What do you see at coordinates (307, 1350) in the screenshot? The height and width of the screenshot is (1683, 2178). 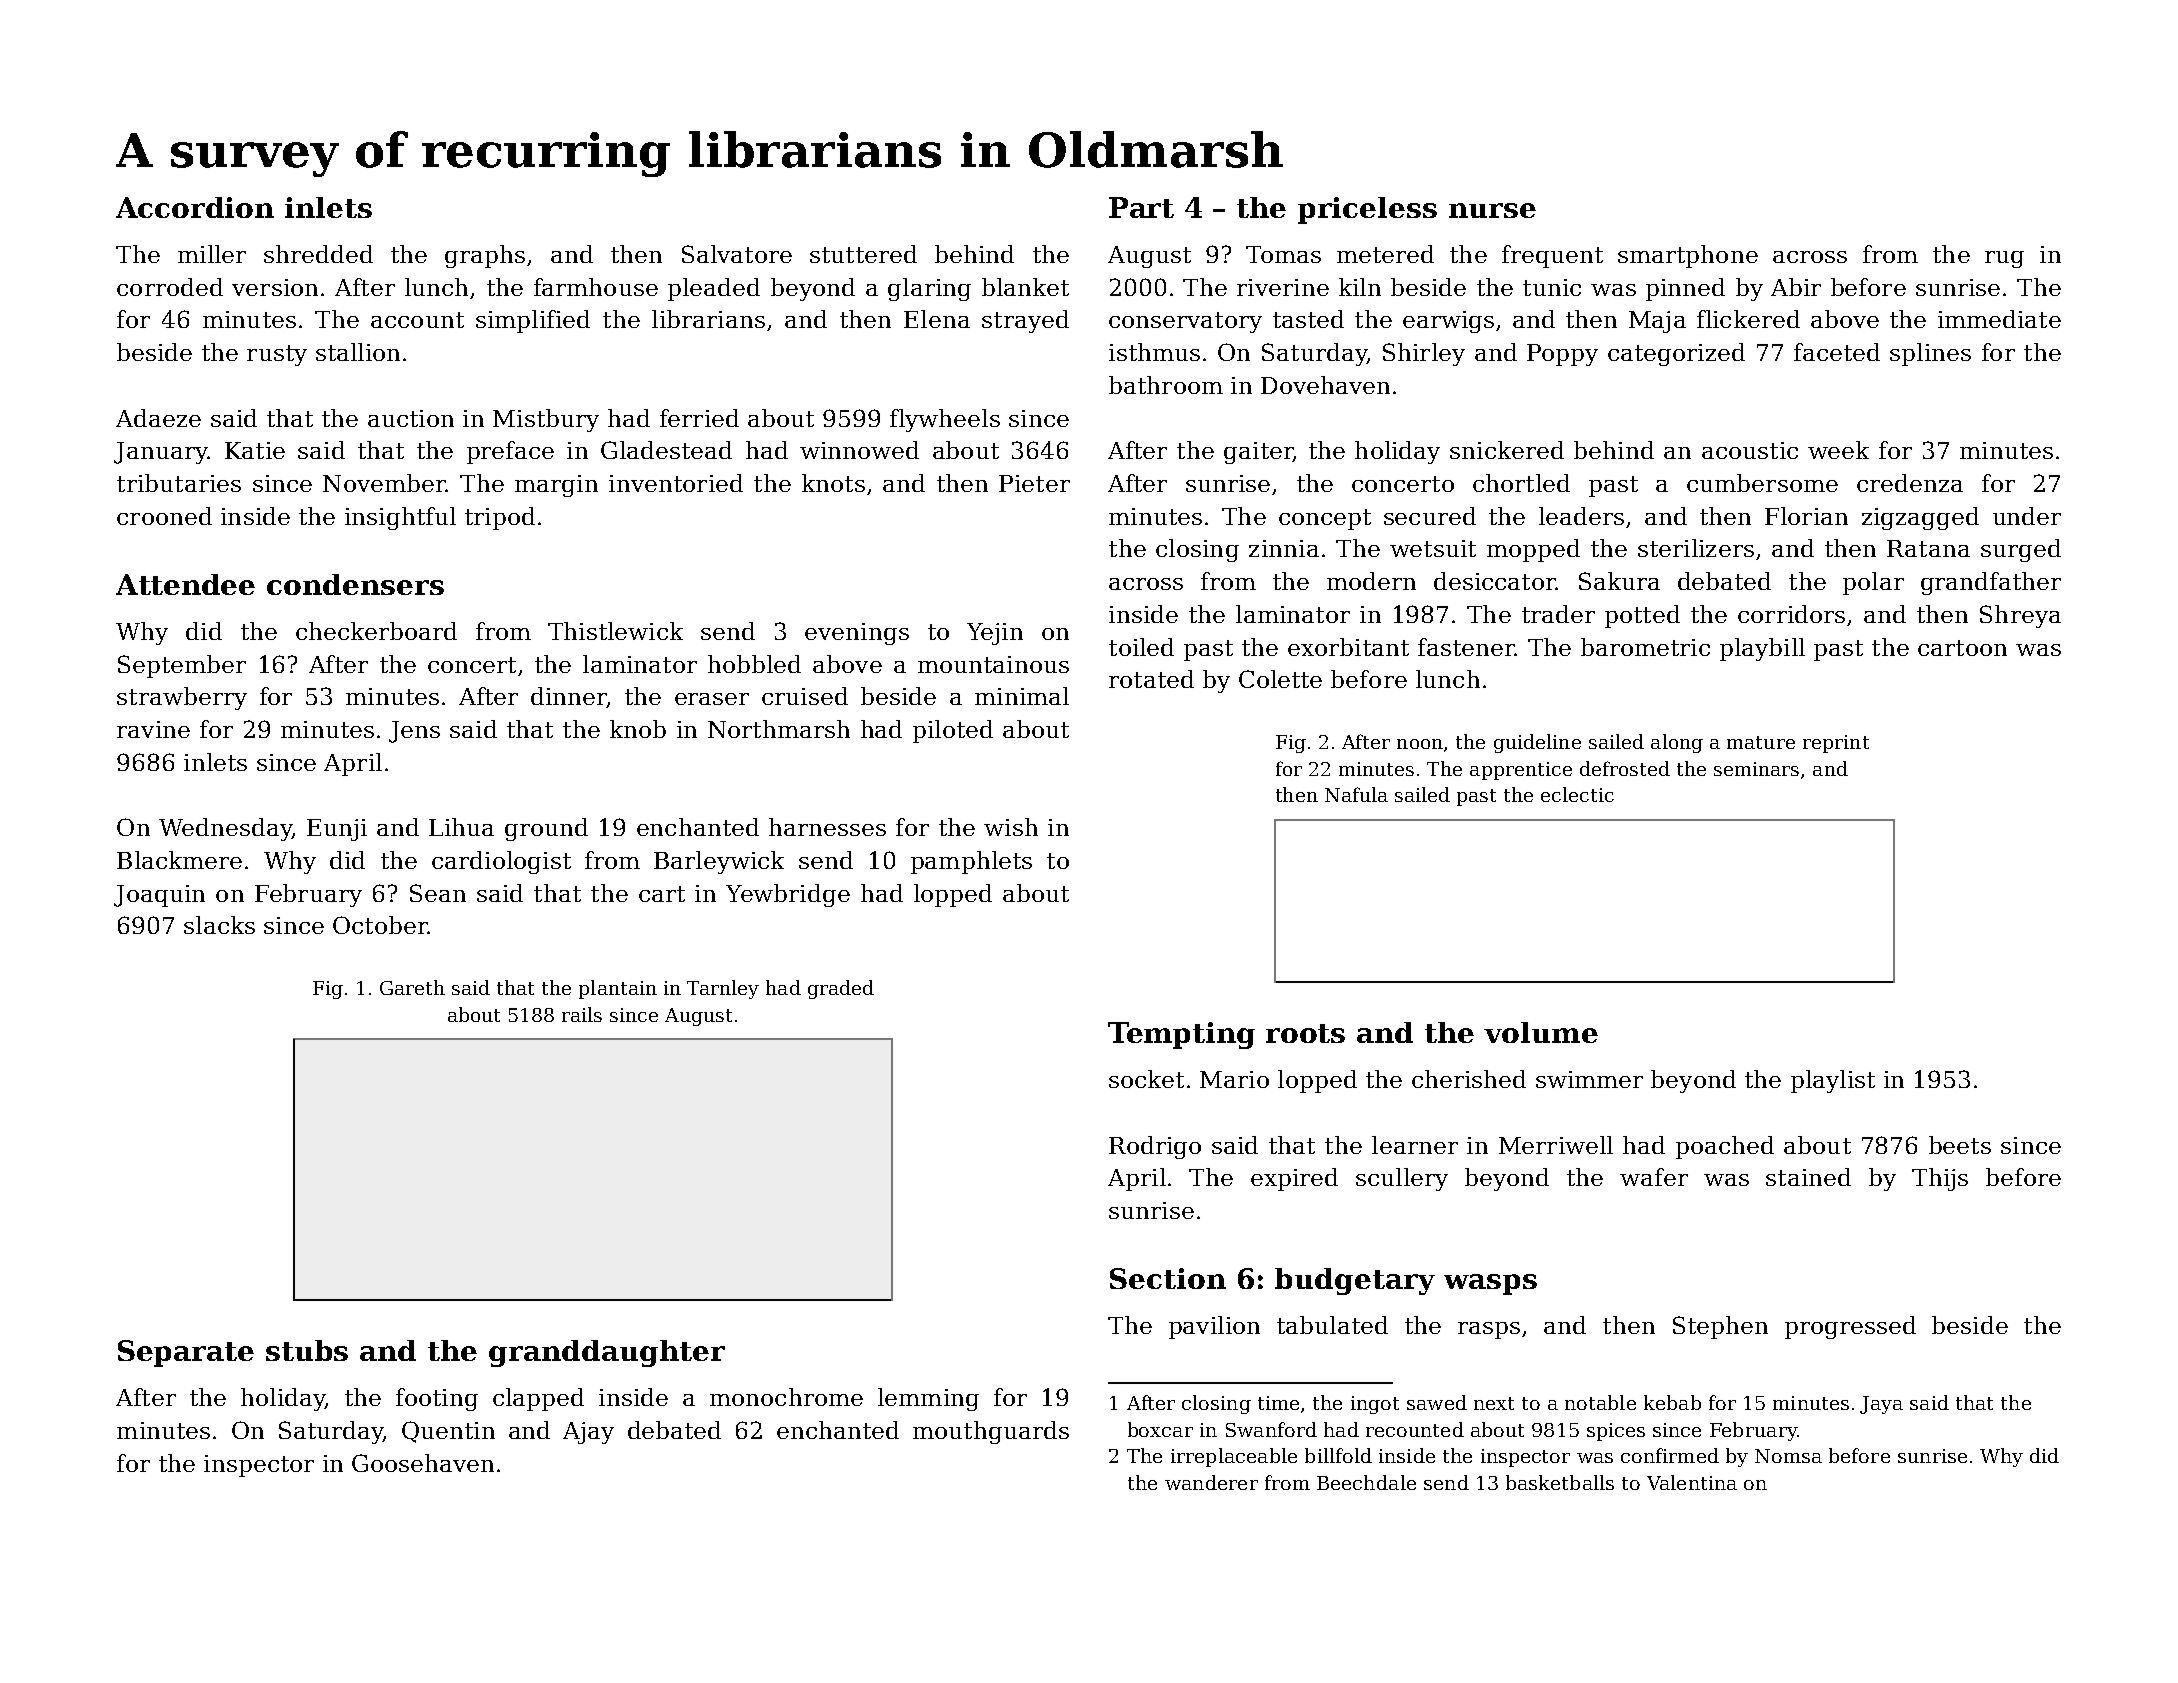 I see `stubs` at bounding box center [307, 1350].
